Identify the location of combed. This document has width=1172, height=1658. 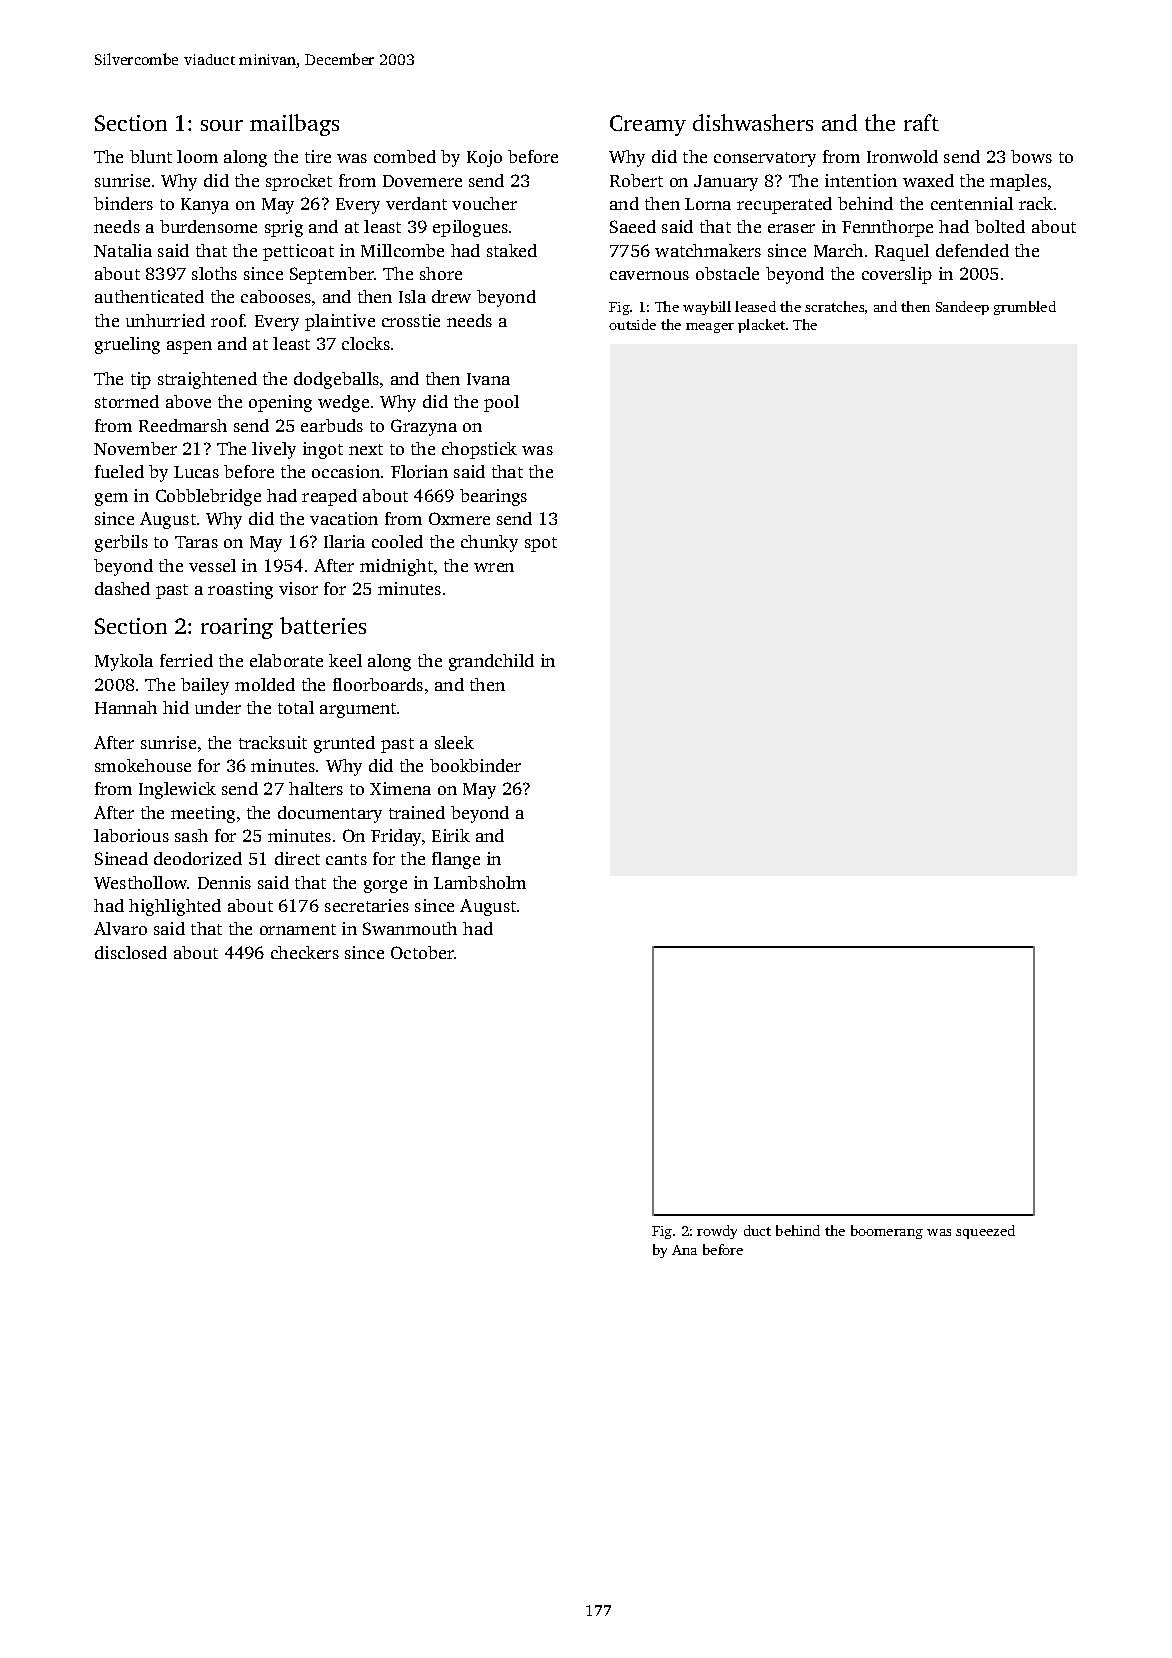
(405, 156).
